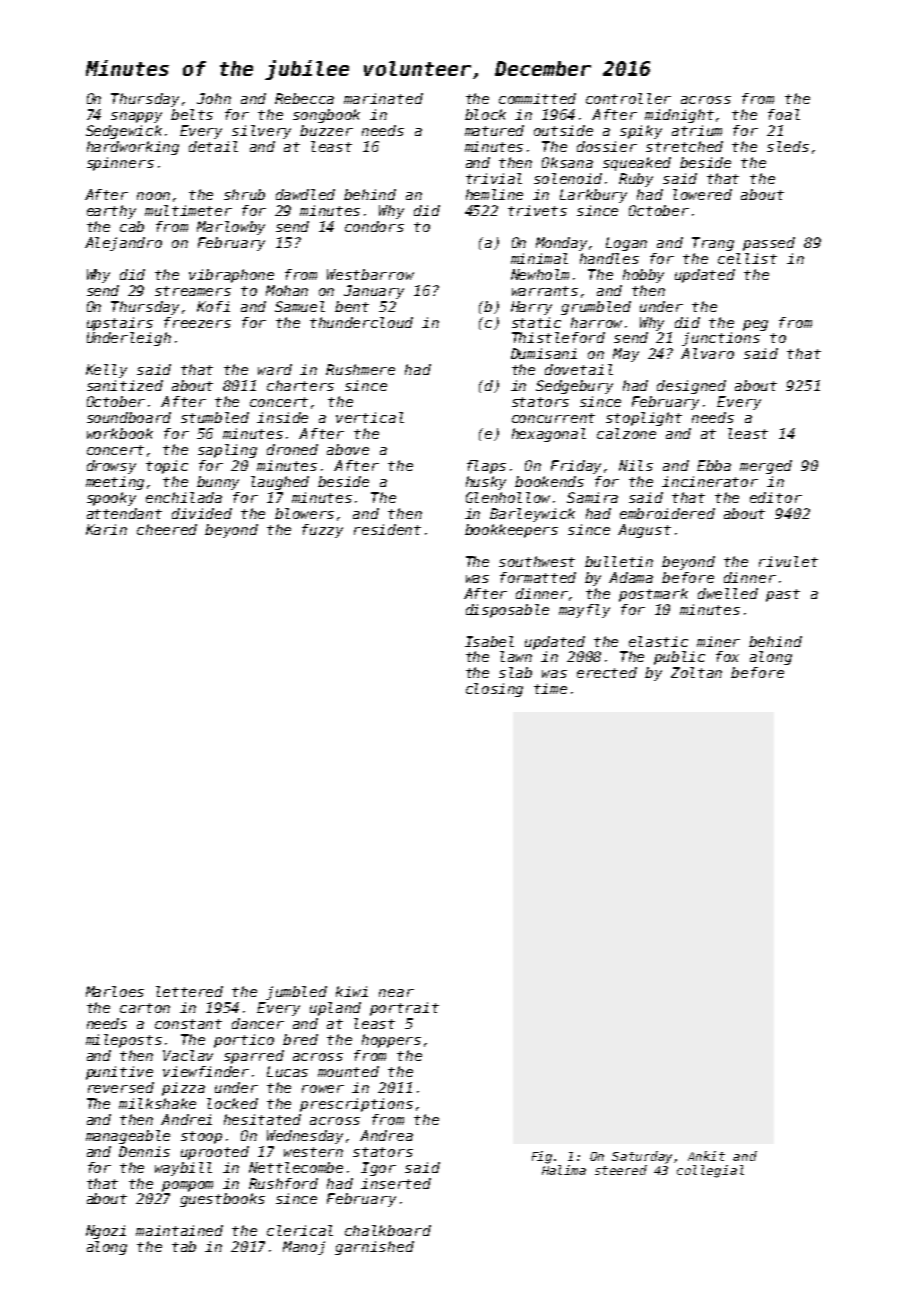  I want to click on controller, so click(628, 98).
